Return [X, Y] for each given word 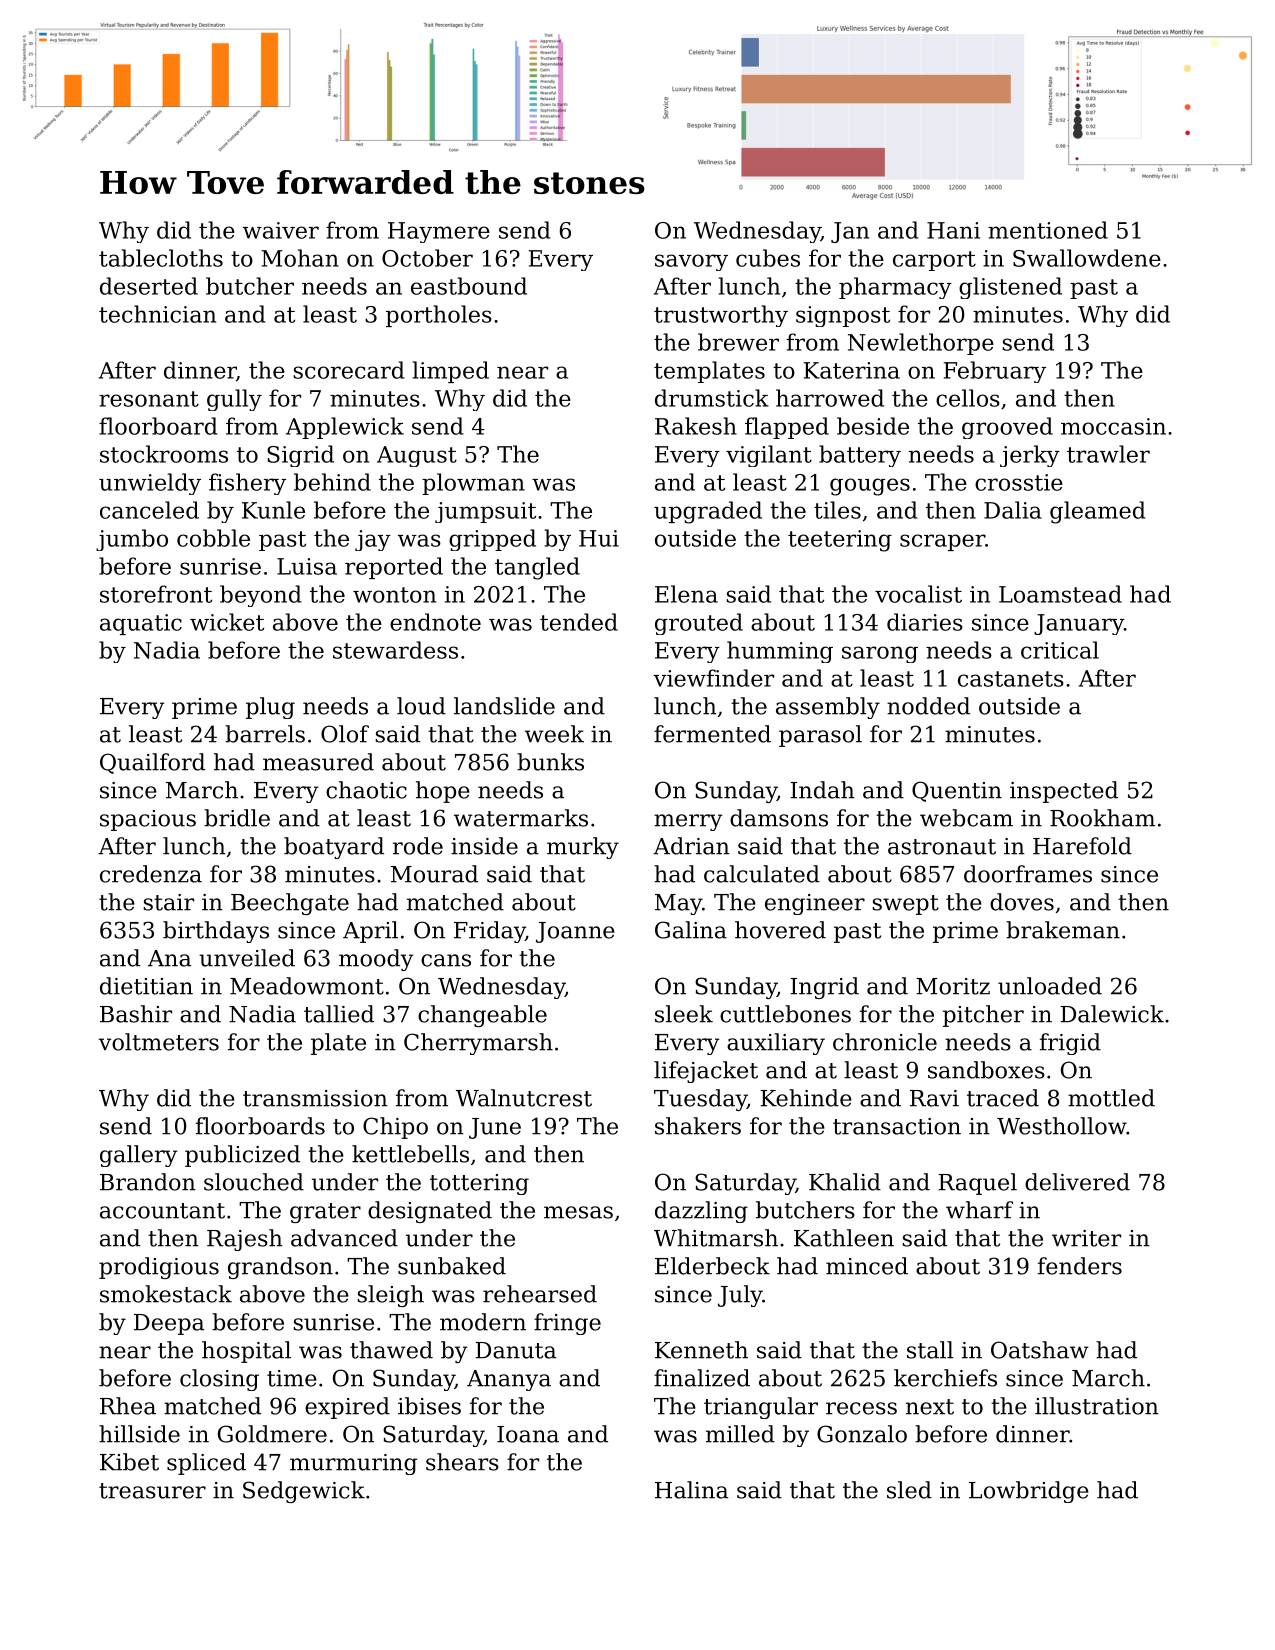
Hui [599, 538]
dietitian [146, 986]
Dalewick [1112, 1014]
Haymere [439, 232]
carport [934, 261]
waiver [281, 230]
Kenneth [701, 1350]
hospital [246, 1352]
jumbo [132, 540]
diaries [925, 622]
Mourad [434, 874]
